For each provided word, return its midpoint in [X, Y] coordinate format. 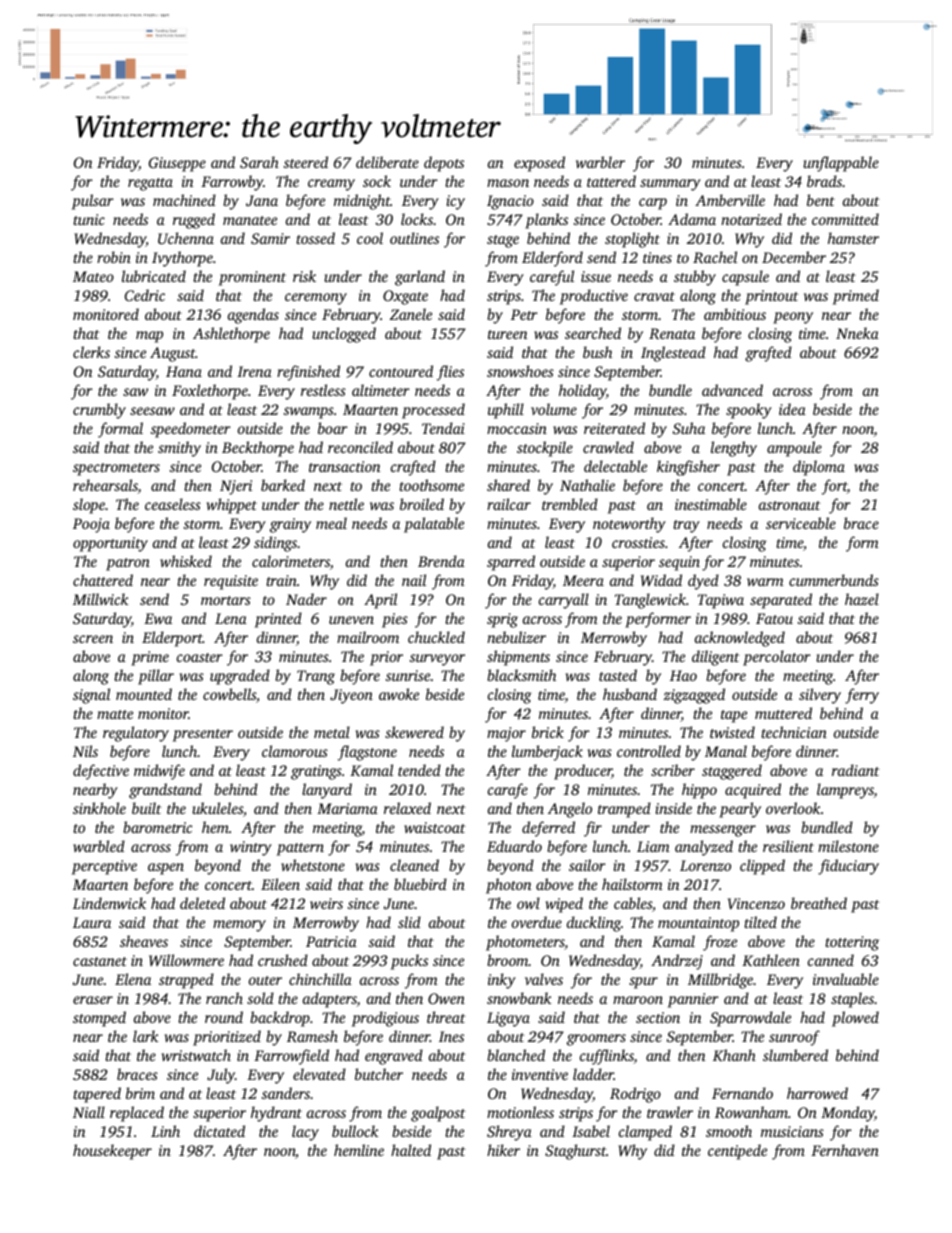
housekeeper [112, 1152]
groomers [596, 1040]
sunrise [408, 675]
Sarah [259, 162]
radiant [855, 770]
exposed [539, 164]
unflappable [841, 164]
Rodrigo [635, 1095]
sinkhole [99, 808]
